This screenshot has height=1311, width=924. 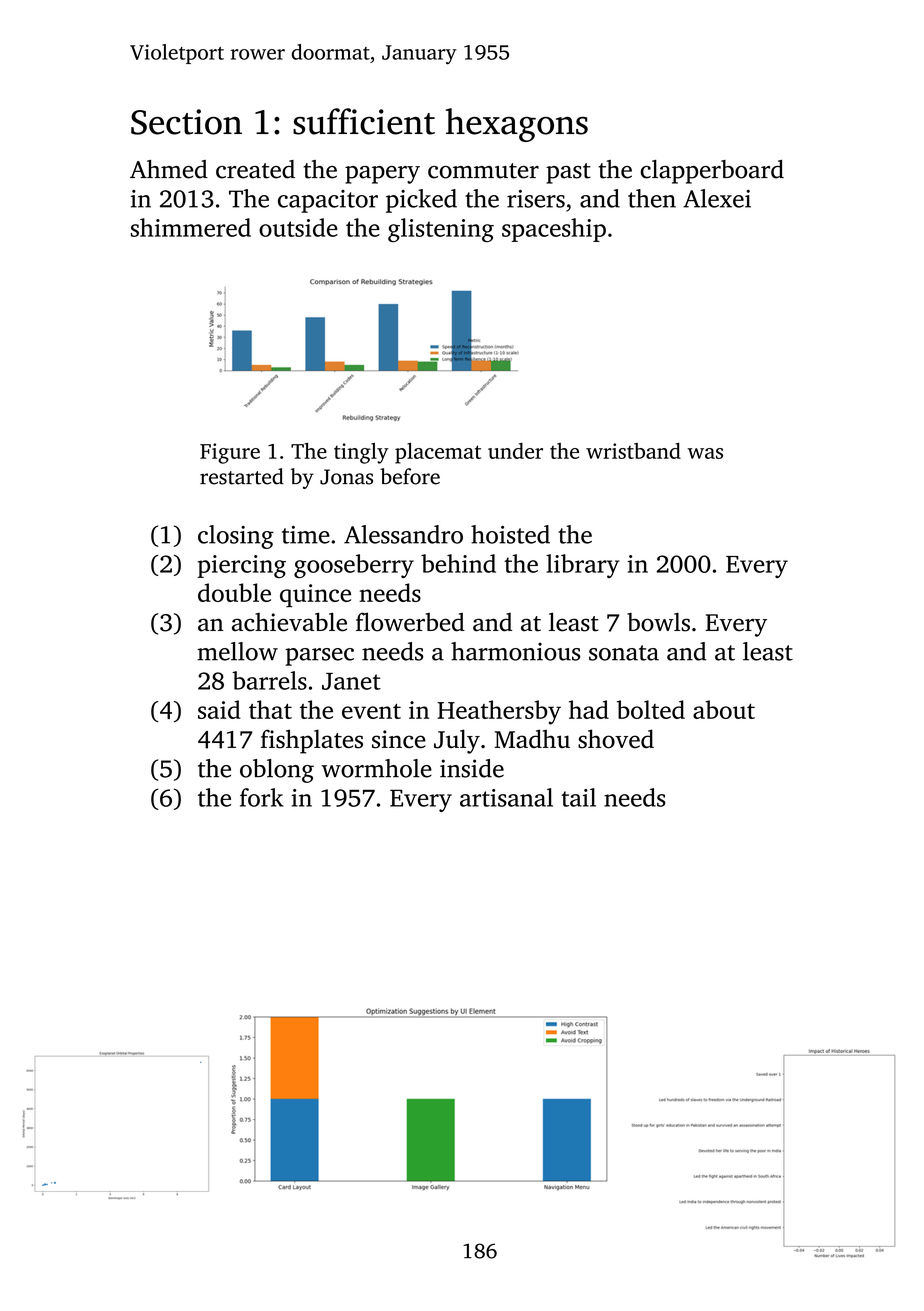 I want to click on spaceship, so click(x=554, y=230).
